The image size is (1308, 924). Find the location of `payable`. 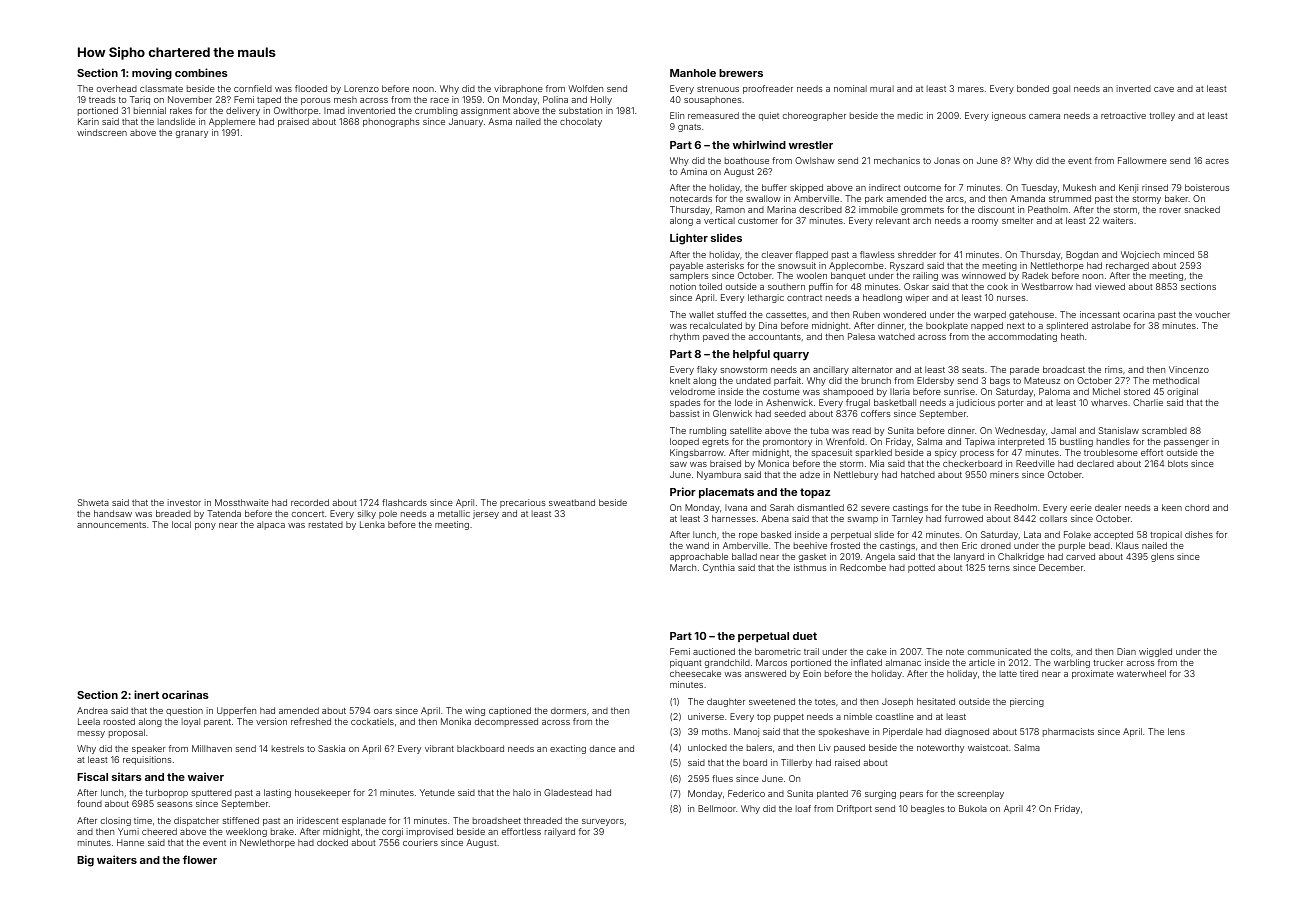

payable is located at coordinates (686, 266).
